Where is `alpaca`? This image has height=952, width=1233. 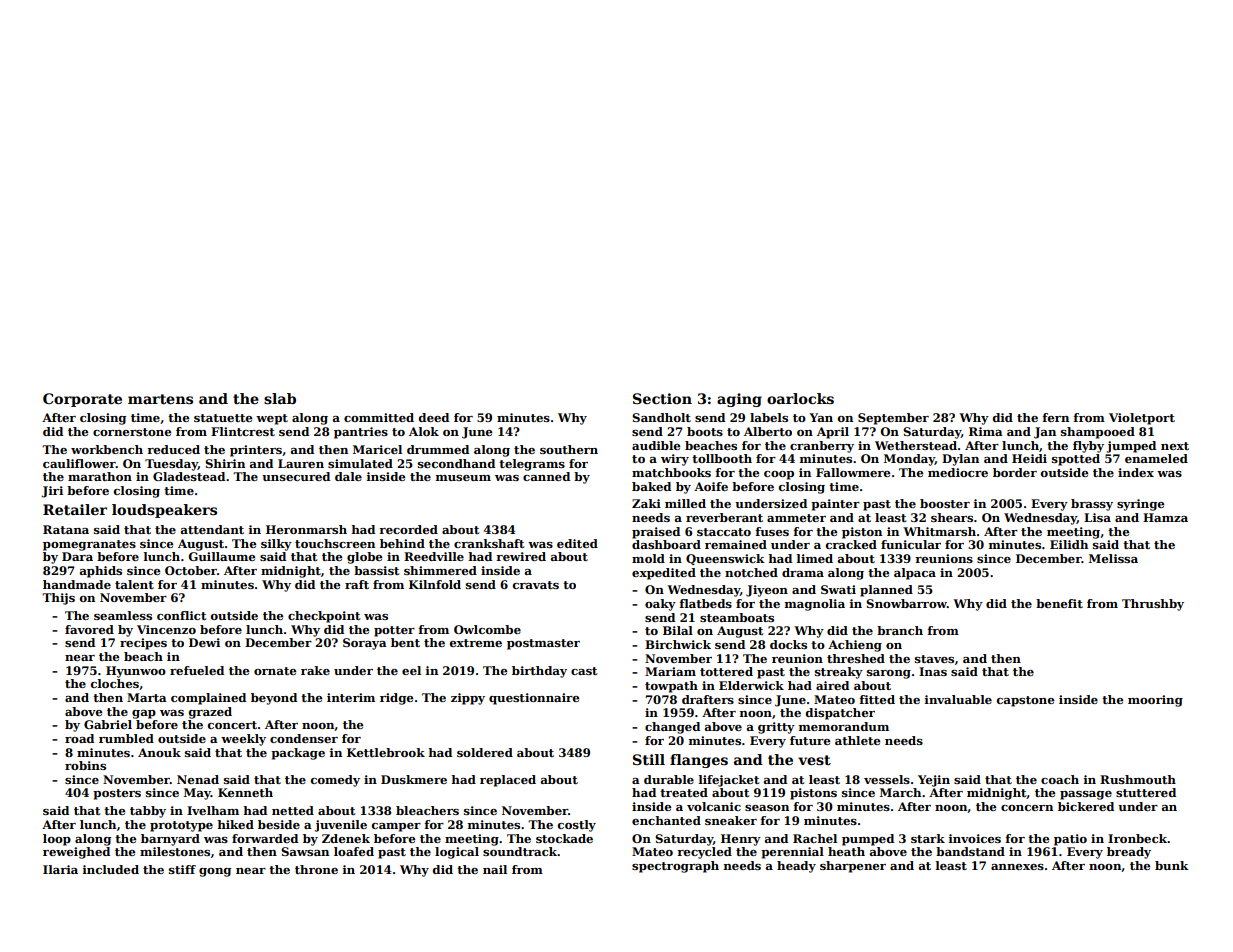
alpaca is located at coordinates (915, 574).
